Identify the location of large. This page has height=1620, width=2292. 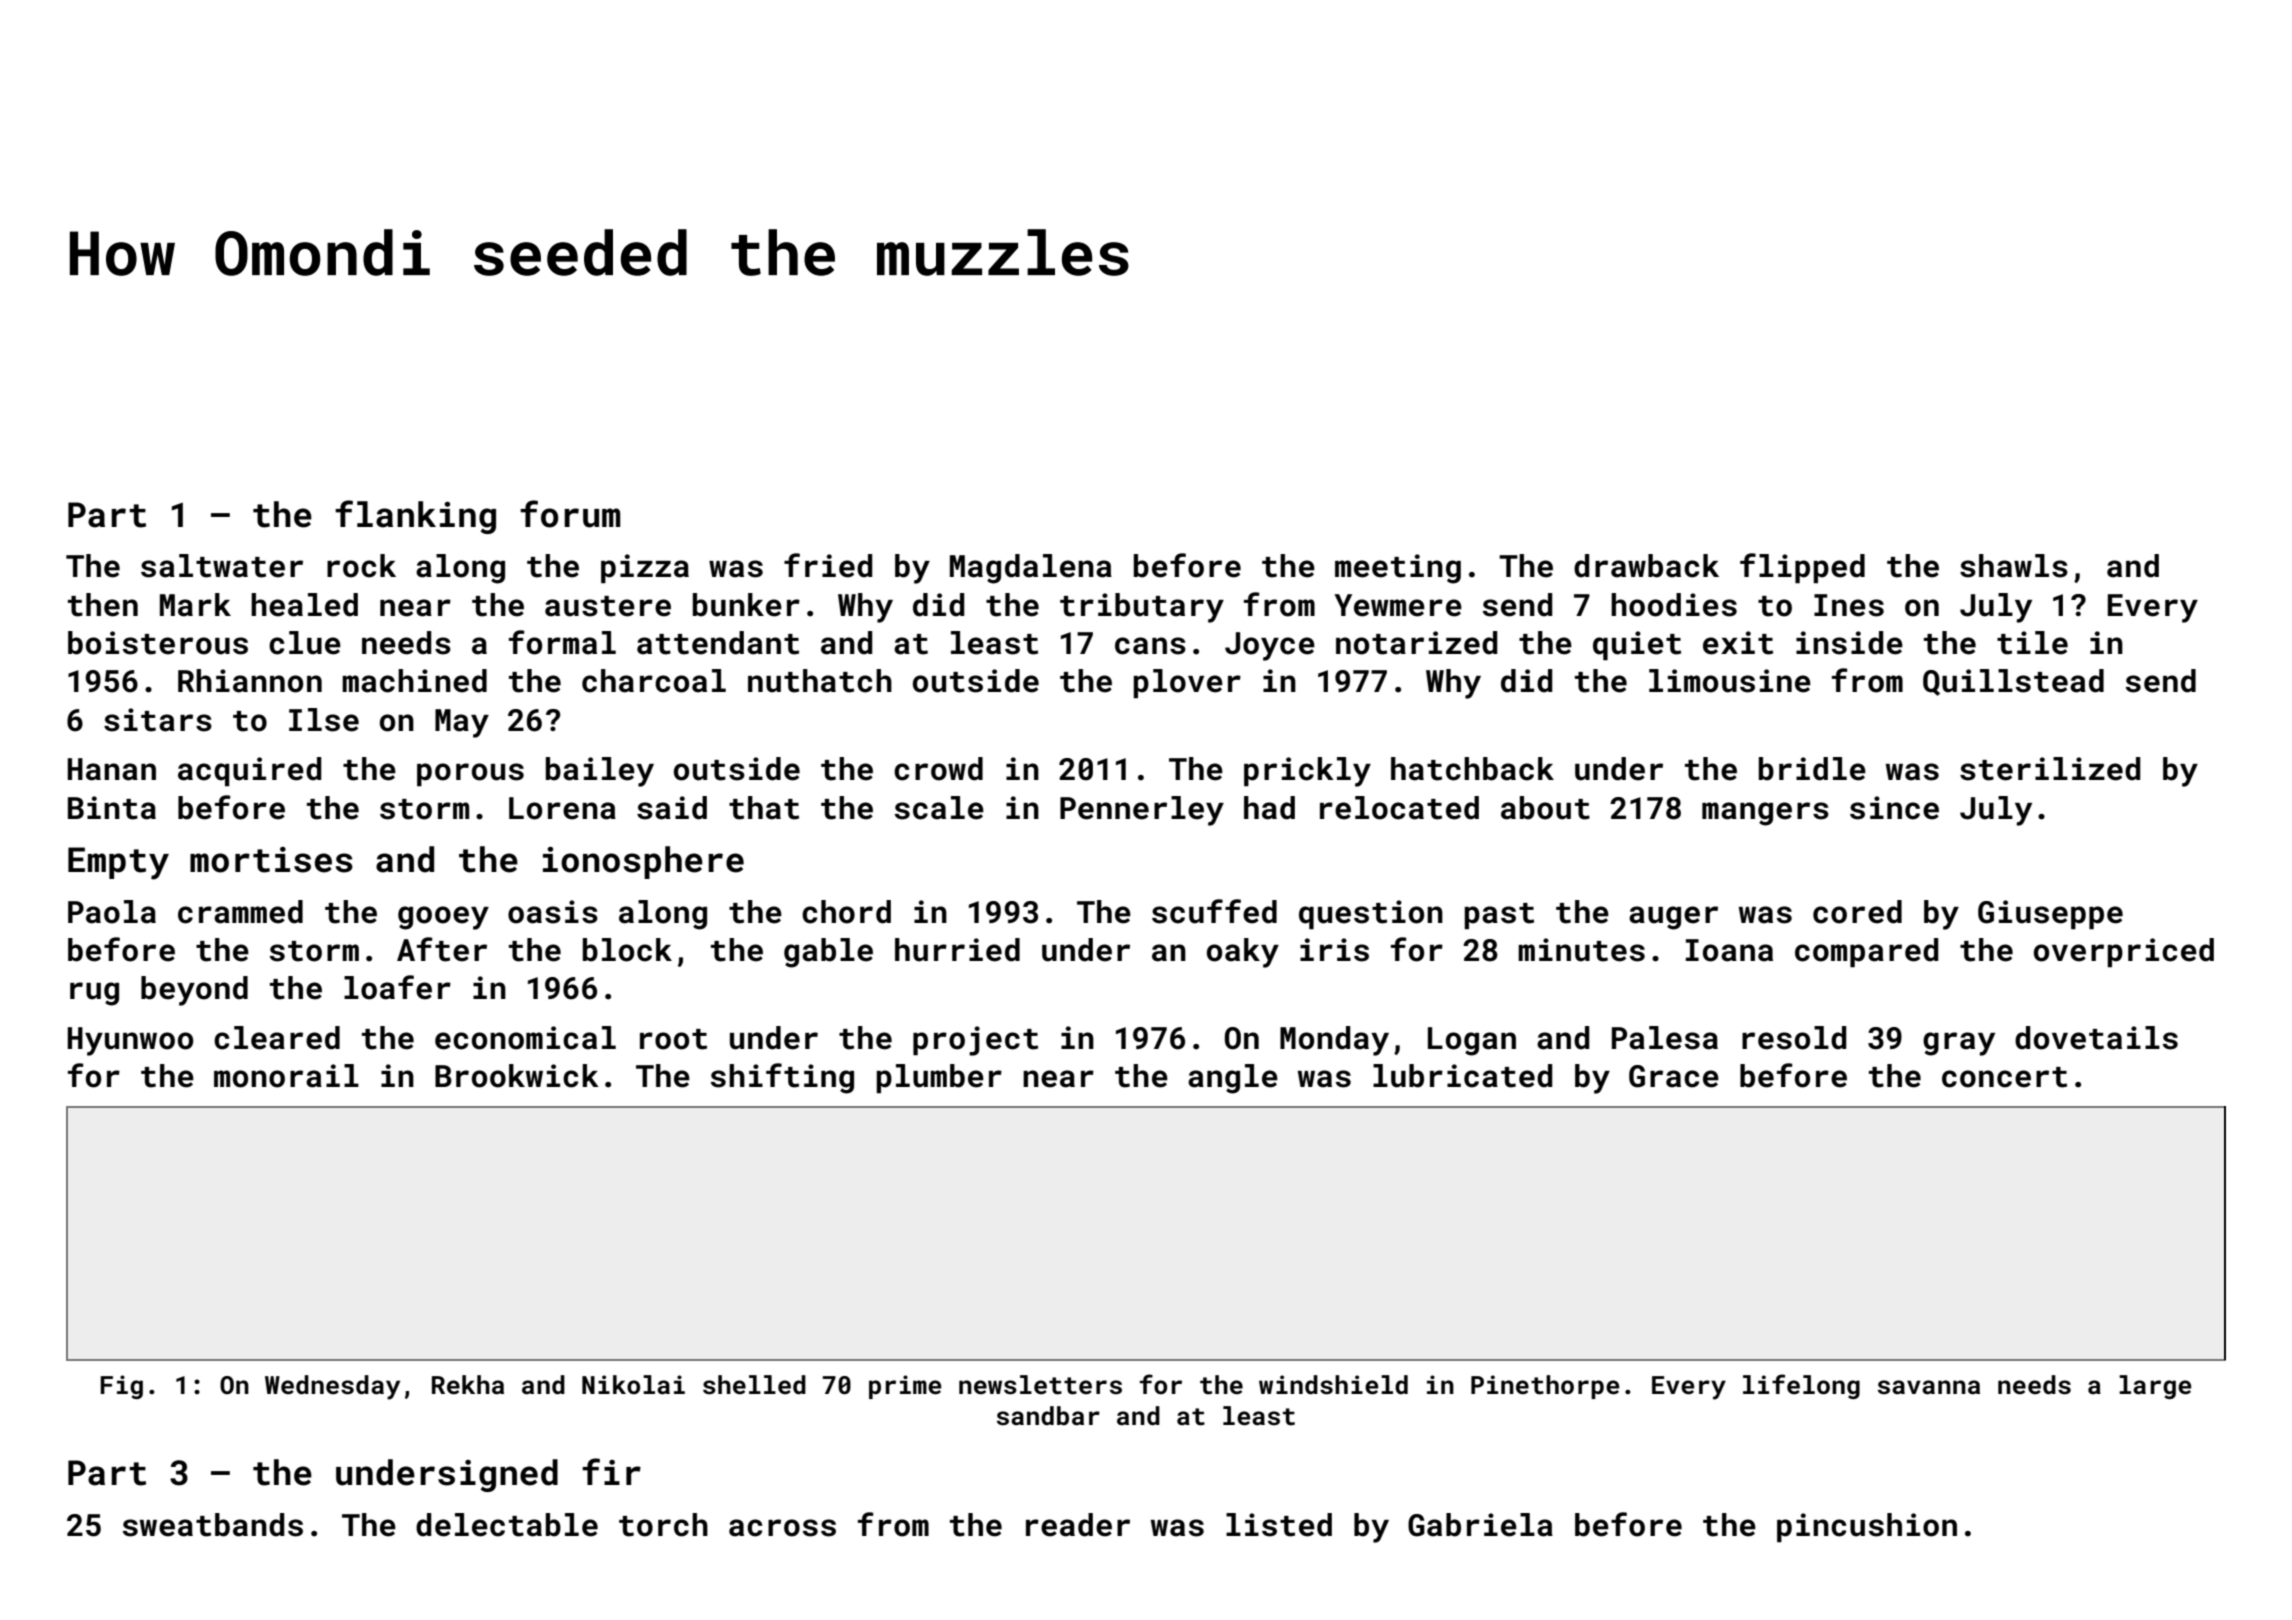
(2155, 1387).
